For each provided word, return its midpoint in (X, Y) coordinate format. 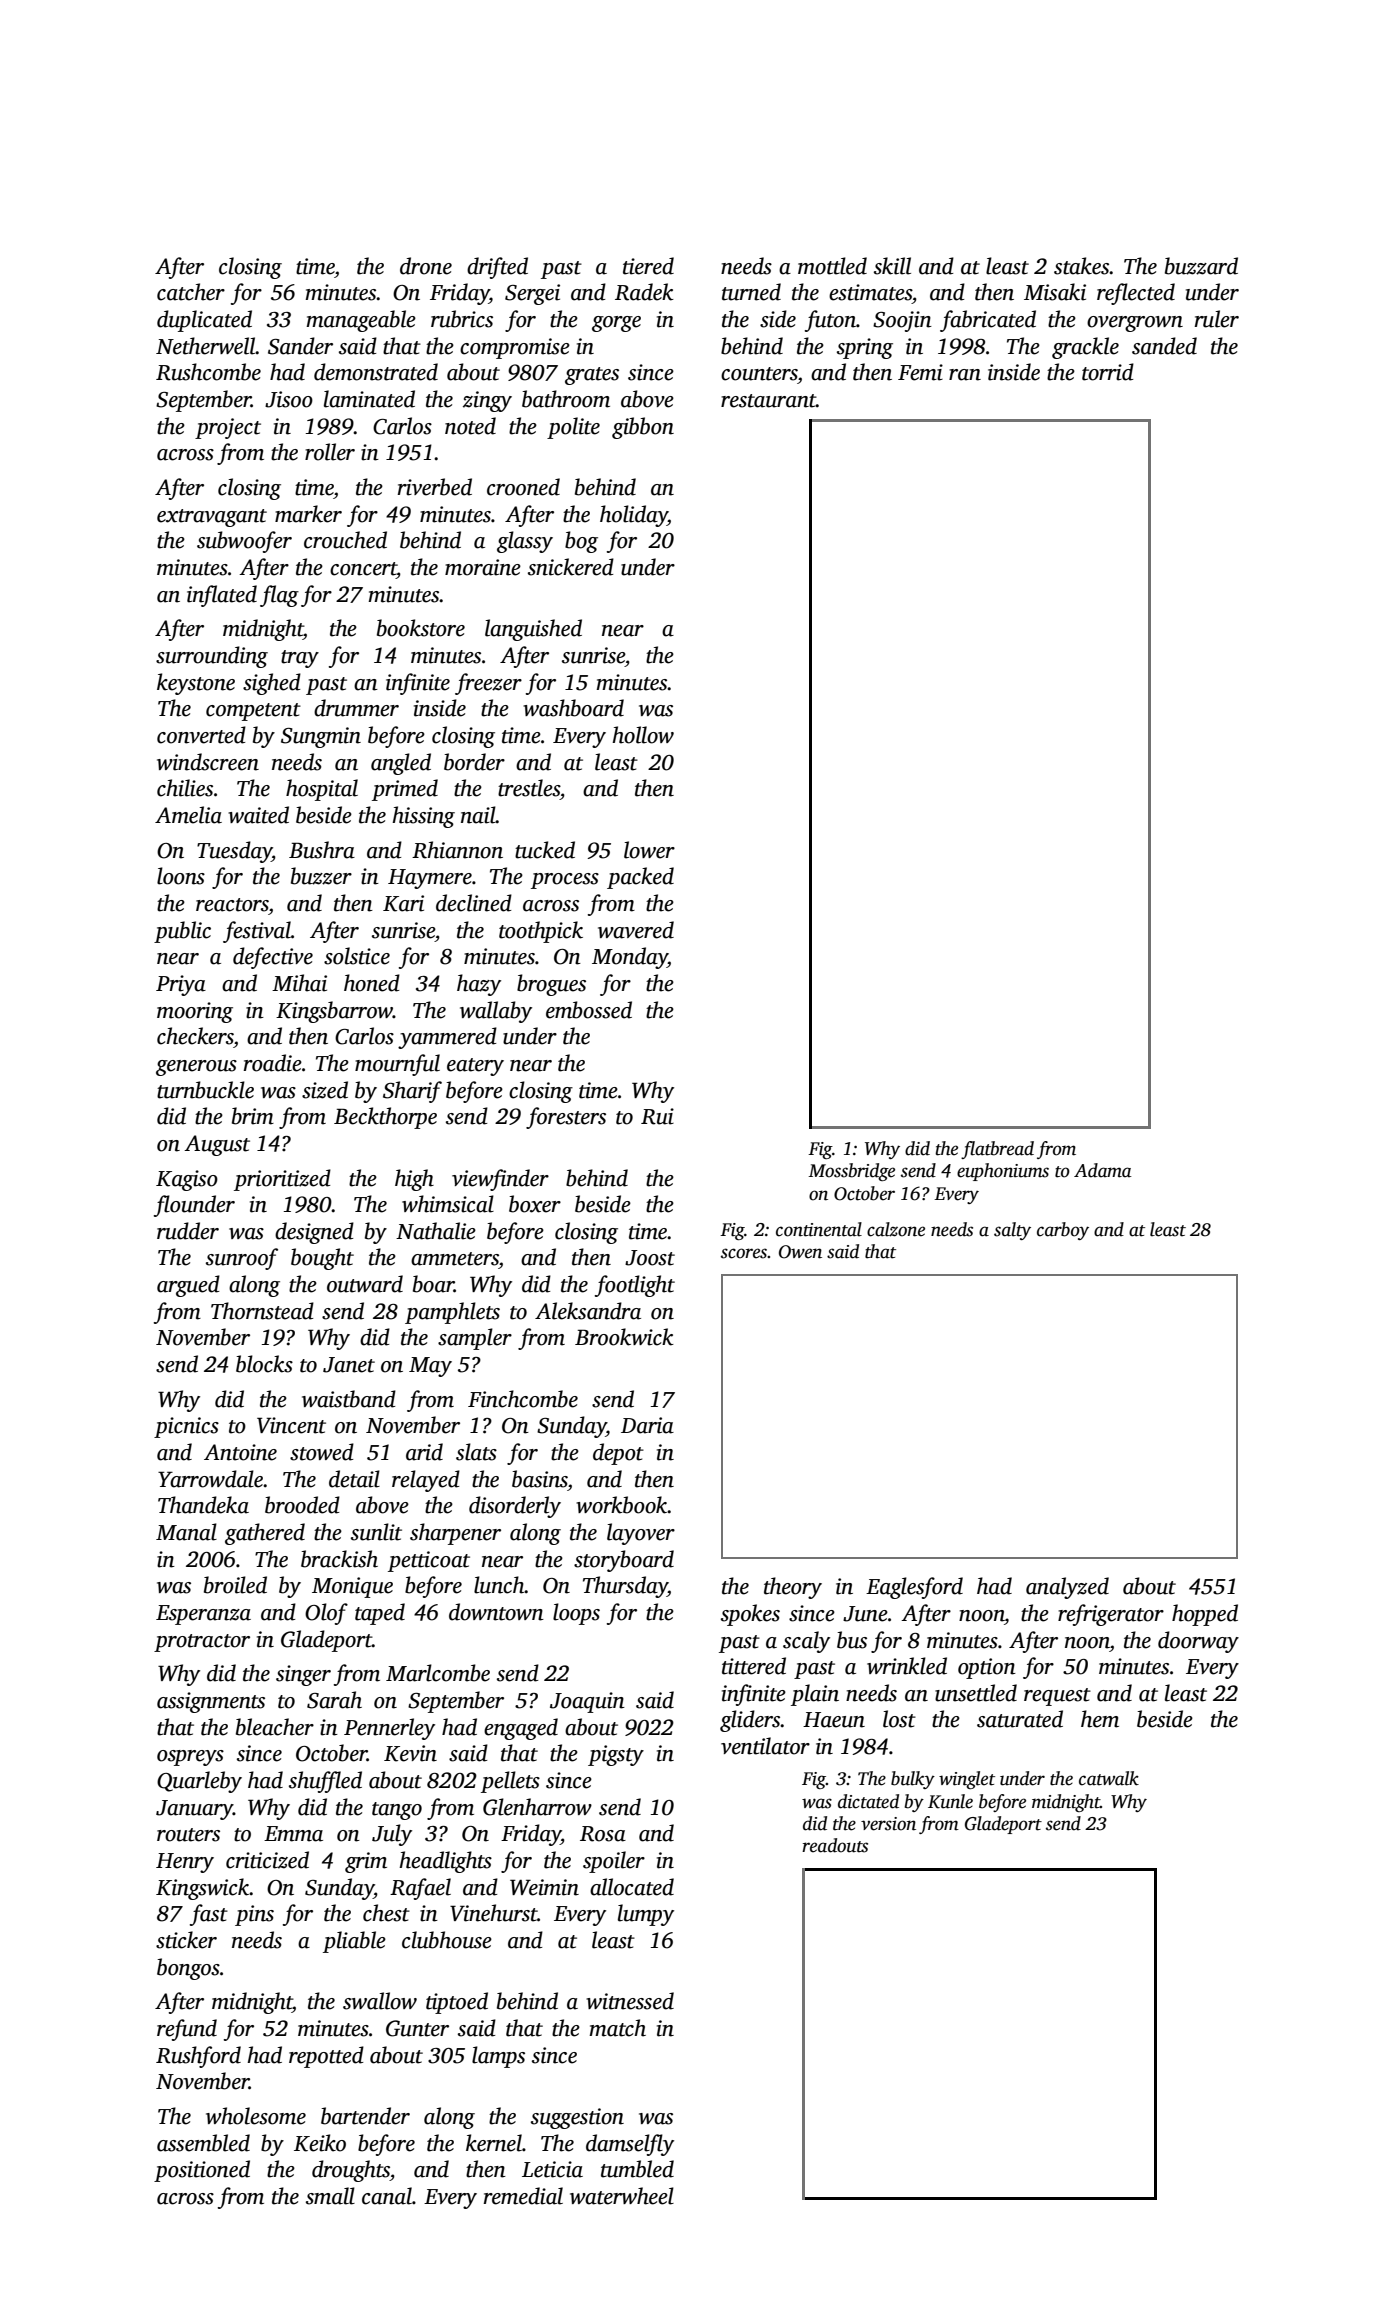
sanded (1164, 346)
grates (592, 376)
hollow (643, 735)
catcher (191, 292)
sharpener (455, 1534)
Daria (647, 1425)
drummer (356, 708)
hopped (1205, 1615)
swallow (380, 2001)
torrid (1108, 372)
